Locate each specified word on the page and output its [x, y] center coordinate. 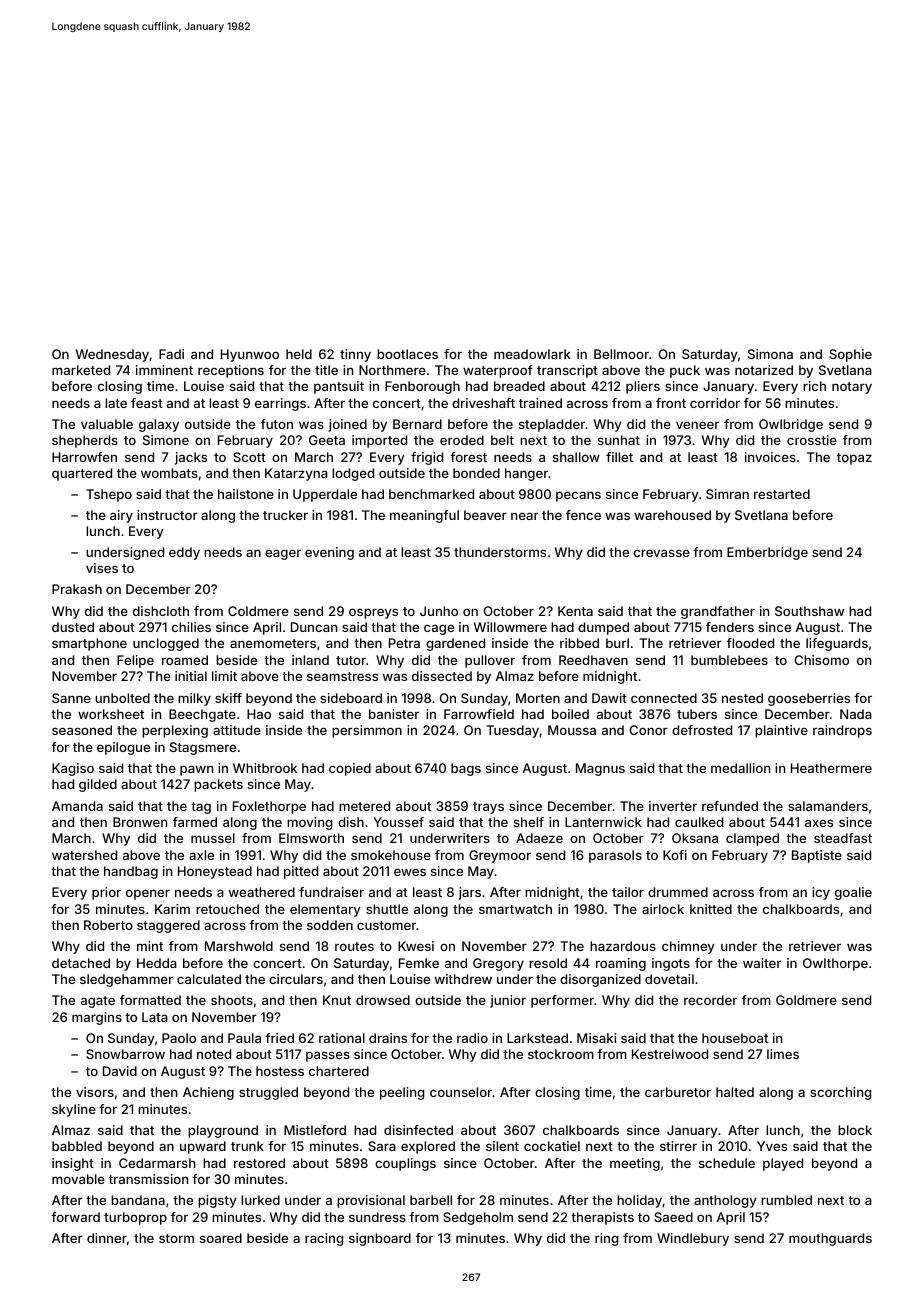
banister [394, 714]
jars [469, 893]
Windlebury [693, 1239]
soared [221, 1238]
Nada [856, 714]
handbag [131, 872]
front [671, 403]
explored [428, 1147]
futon [277, 424]
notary [852, 388]
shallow [576, 457]
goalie [853, 893]
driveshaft [483, 403]
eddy [184, 553]
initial [191, 676]
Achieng [208, 1093]
